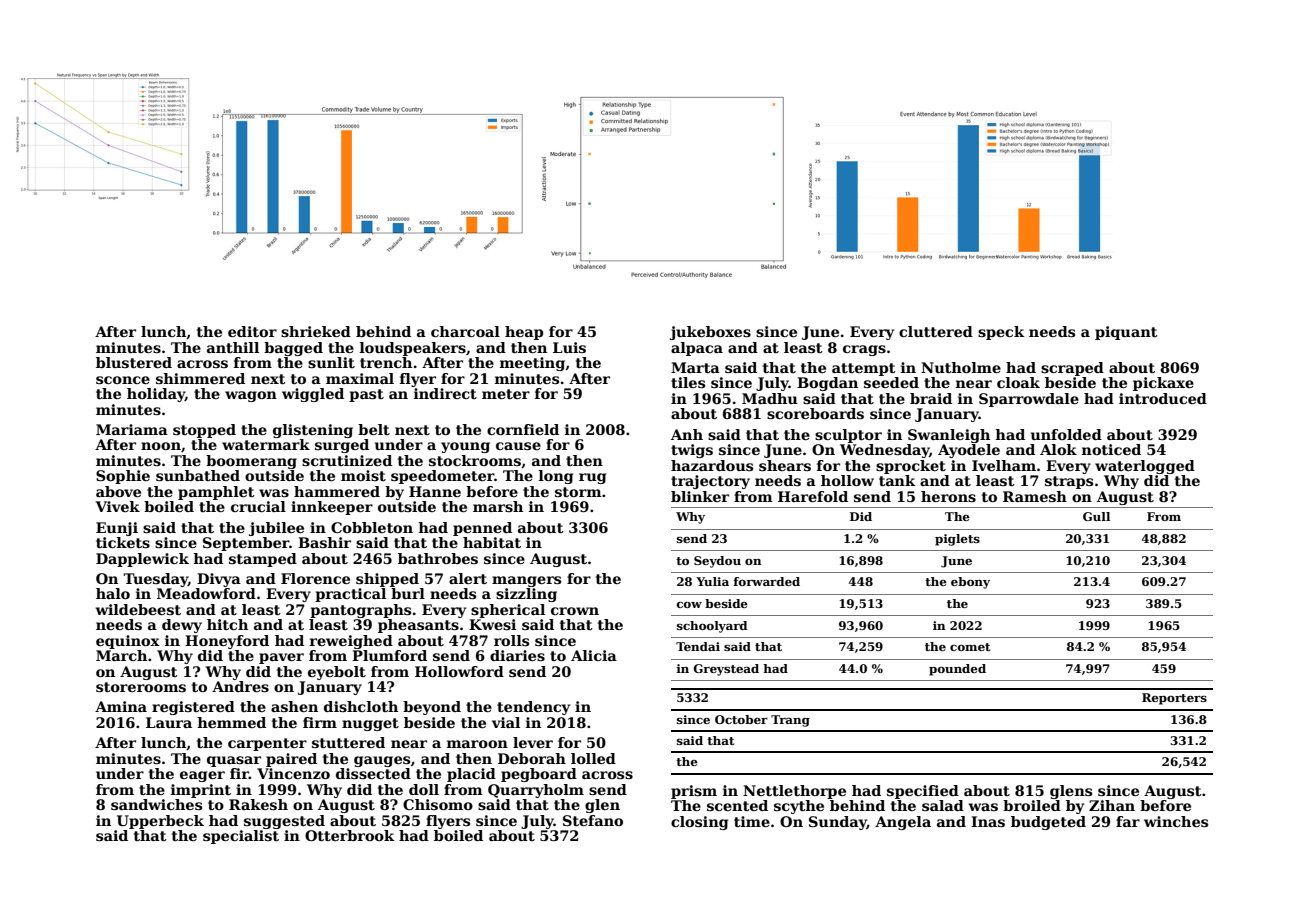 The height and width of the image is (924, 1308). I want to click on ebony, so click(970, 583).
